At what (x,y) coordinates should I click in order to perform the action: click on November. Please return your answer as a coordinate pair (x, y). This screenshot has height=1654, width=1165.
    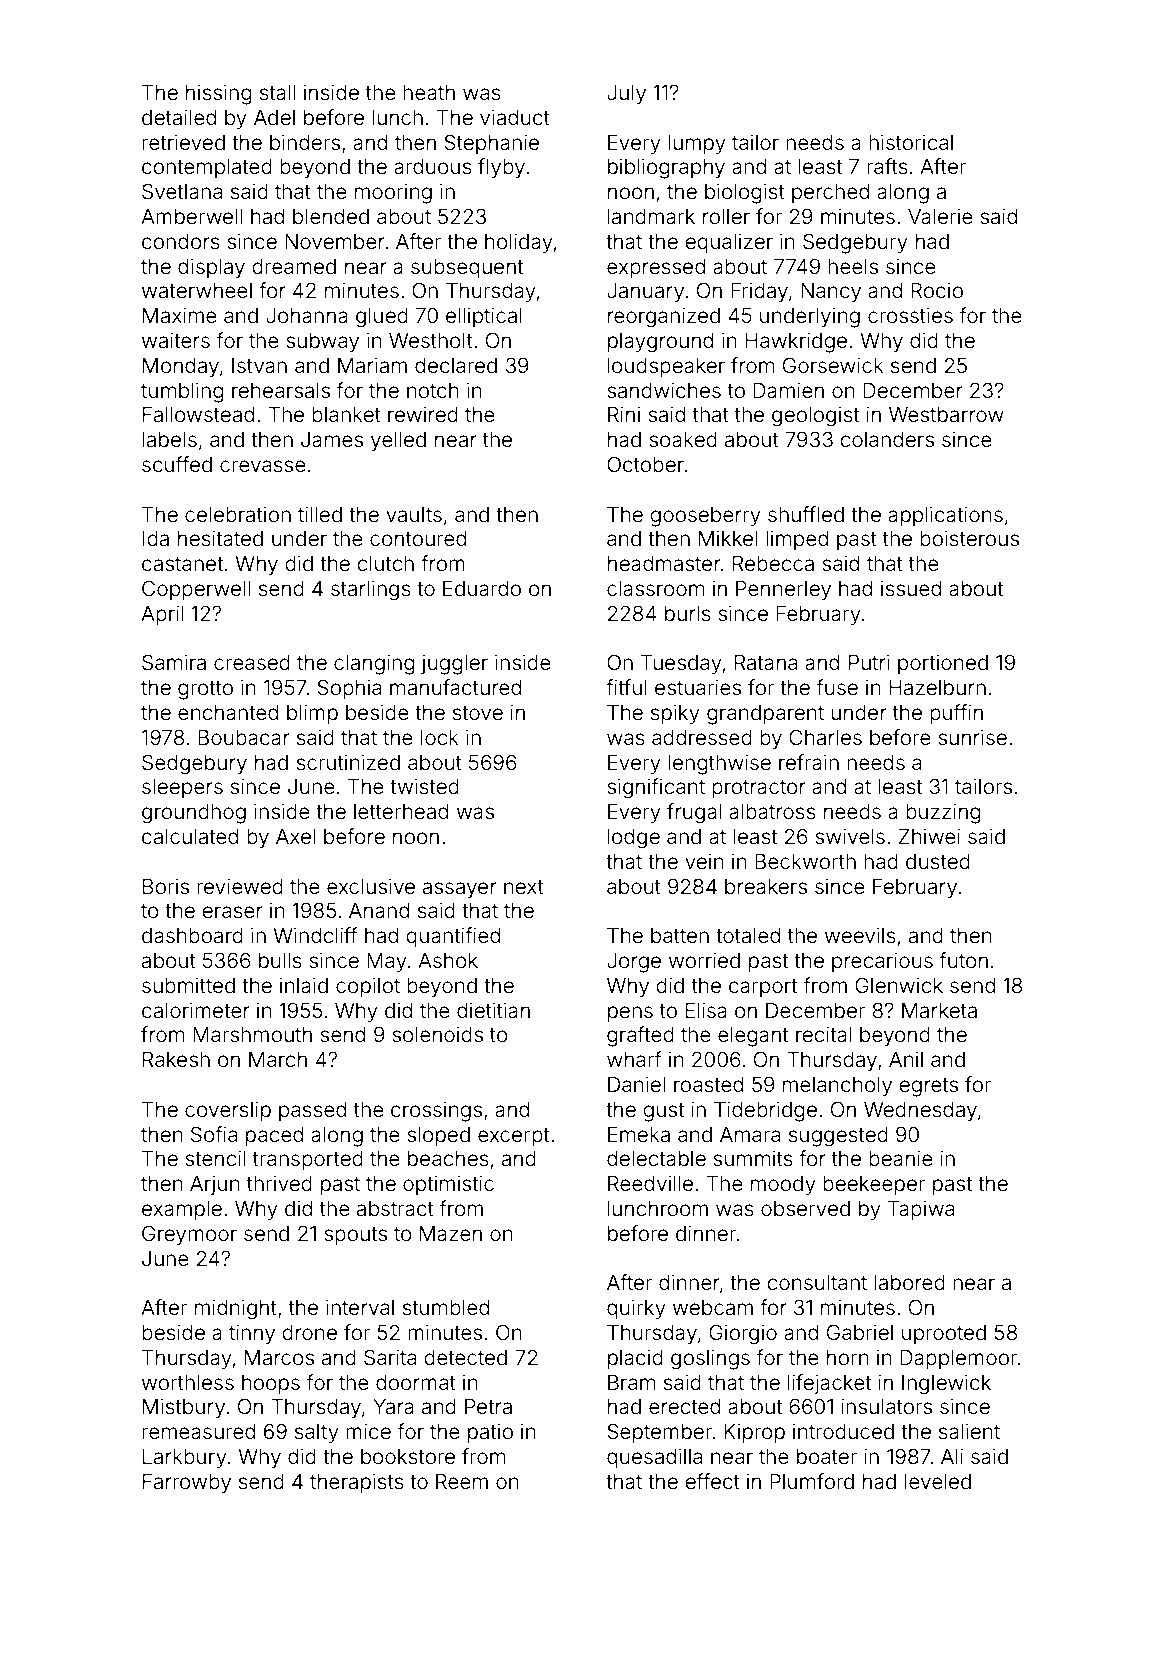
    Looking at the image, I should click on (335, 242).
